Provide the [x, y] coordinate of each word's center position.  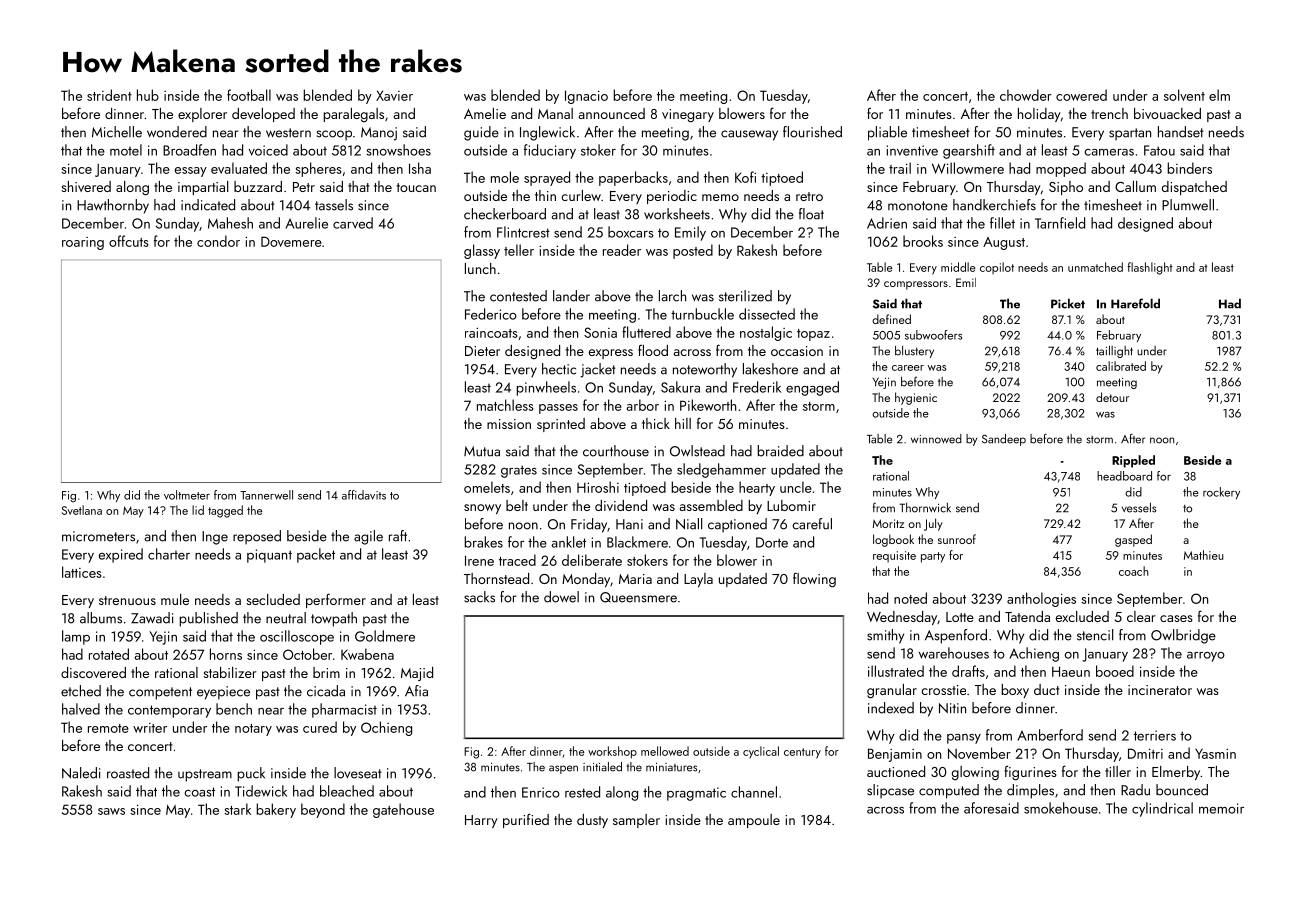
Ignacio [586, 97]
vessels [1139, 508]
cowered [1081, 95]
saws [111, 811]
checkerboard [505, 214]
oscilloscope [297, 637]
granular [892, 691]
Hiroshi [598, 487]
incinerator [1160, 690]
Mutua [482, 451]
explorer [202, 115]
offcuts [129, 241]
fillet [1002, 223]
